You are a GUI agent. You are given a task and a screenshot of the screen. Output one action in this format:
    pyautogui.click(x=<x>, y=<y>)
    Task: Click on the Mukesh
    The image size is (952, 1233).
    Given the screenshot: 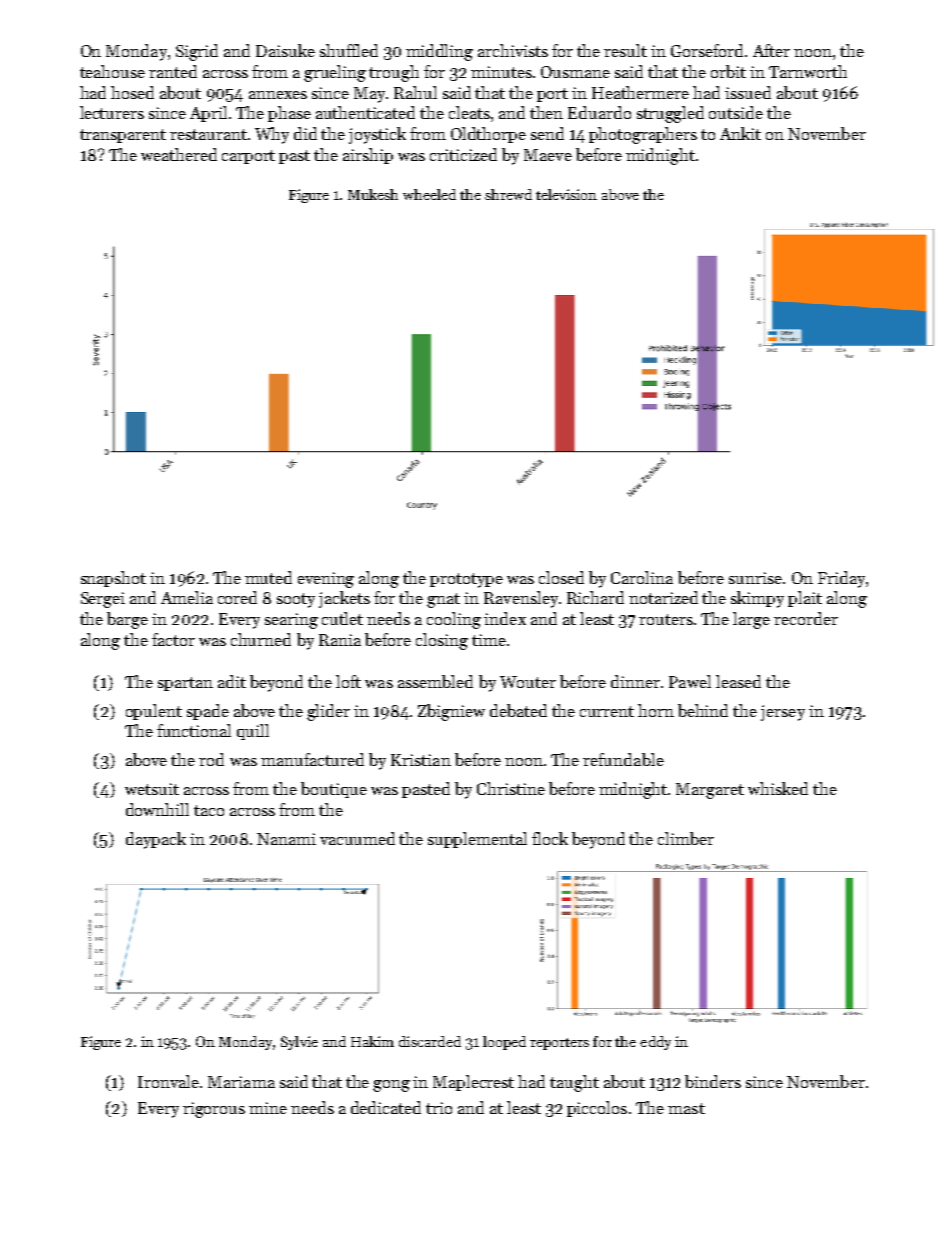 What is the action you would take?
    pyautogui.click(x=373, y=194)
